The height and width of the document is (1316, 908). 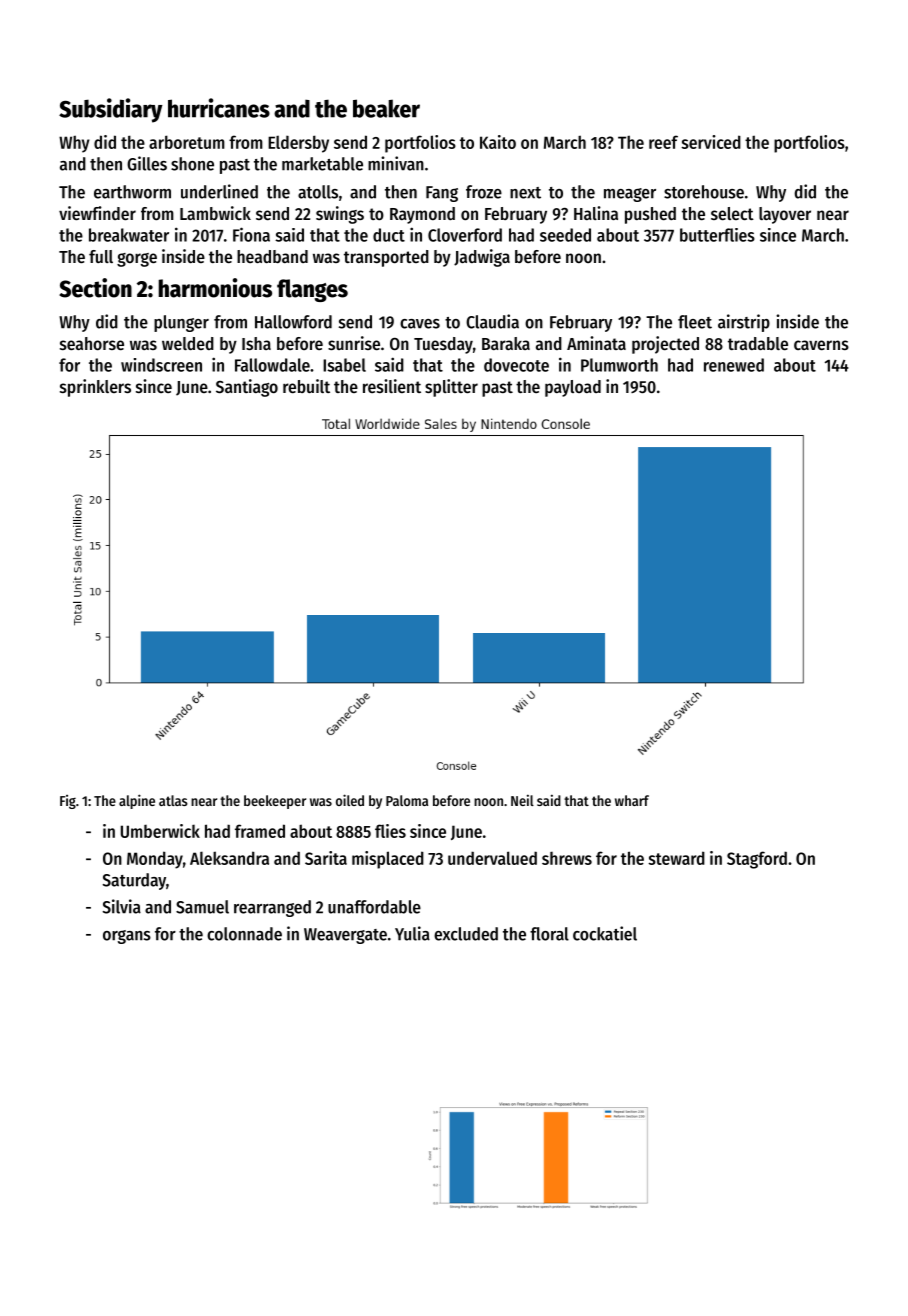 What do you see at coordinates (219, 108) in the document?
I see `hurricanes` at bounding box center [219, 108].
